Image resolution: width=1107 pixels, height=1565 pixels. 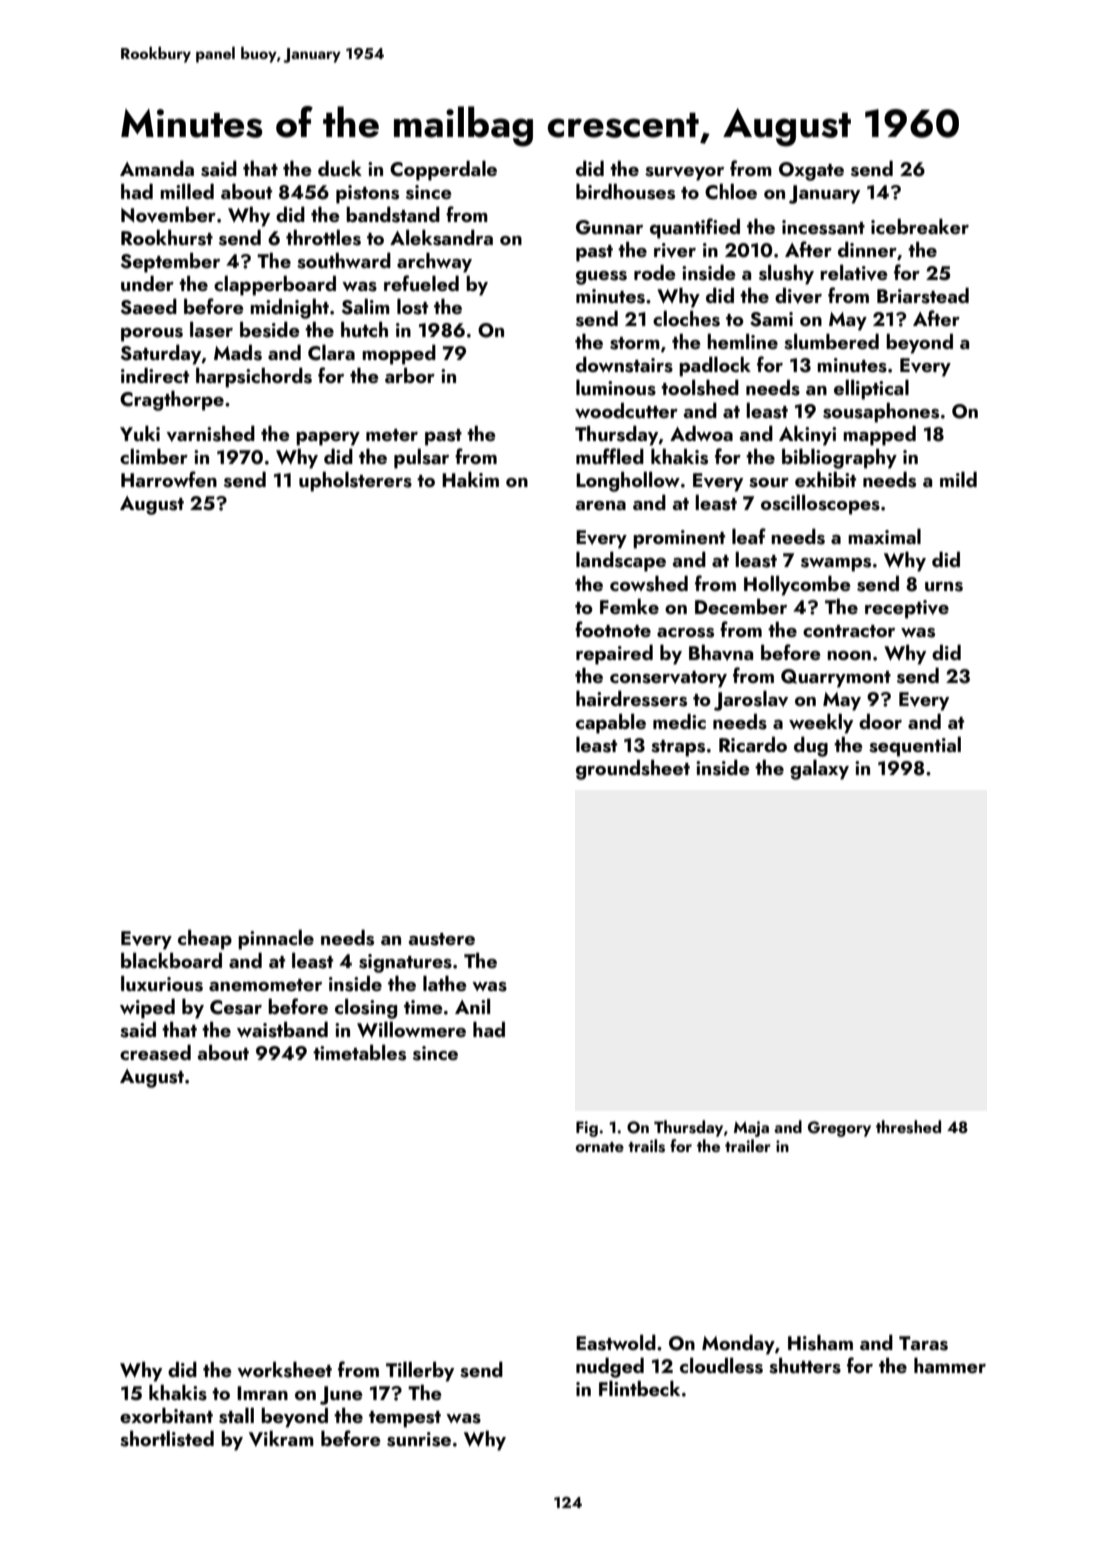 I want to click on groundsheet, so click(x=633, y=770).
